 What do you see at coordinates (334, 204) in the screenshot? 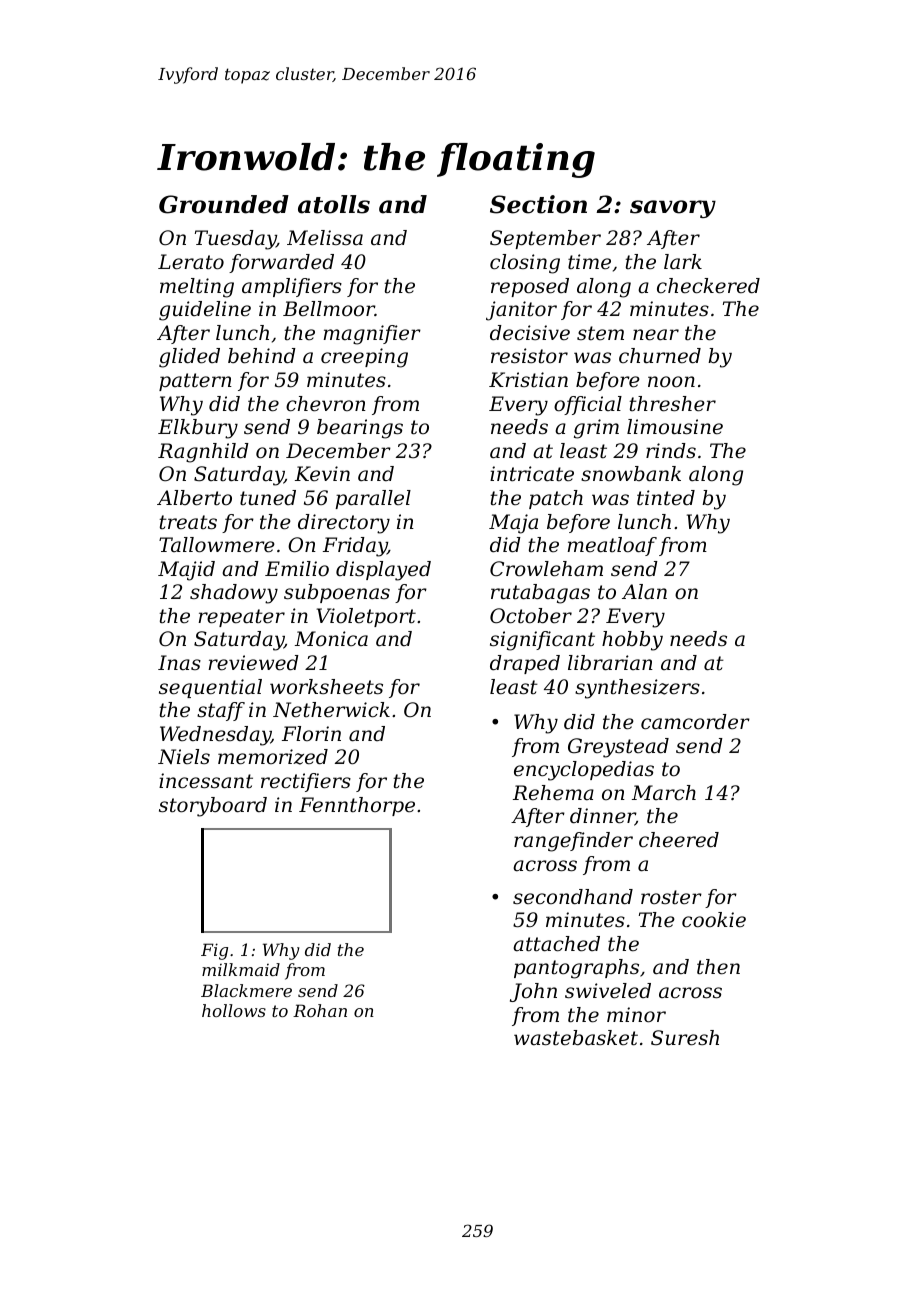
I see `atolls` at bounding box center [334, 204].
